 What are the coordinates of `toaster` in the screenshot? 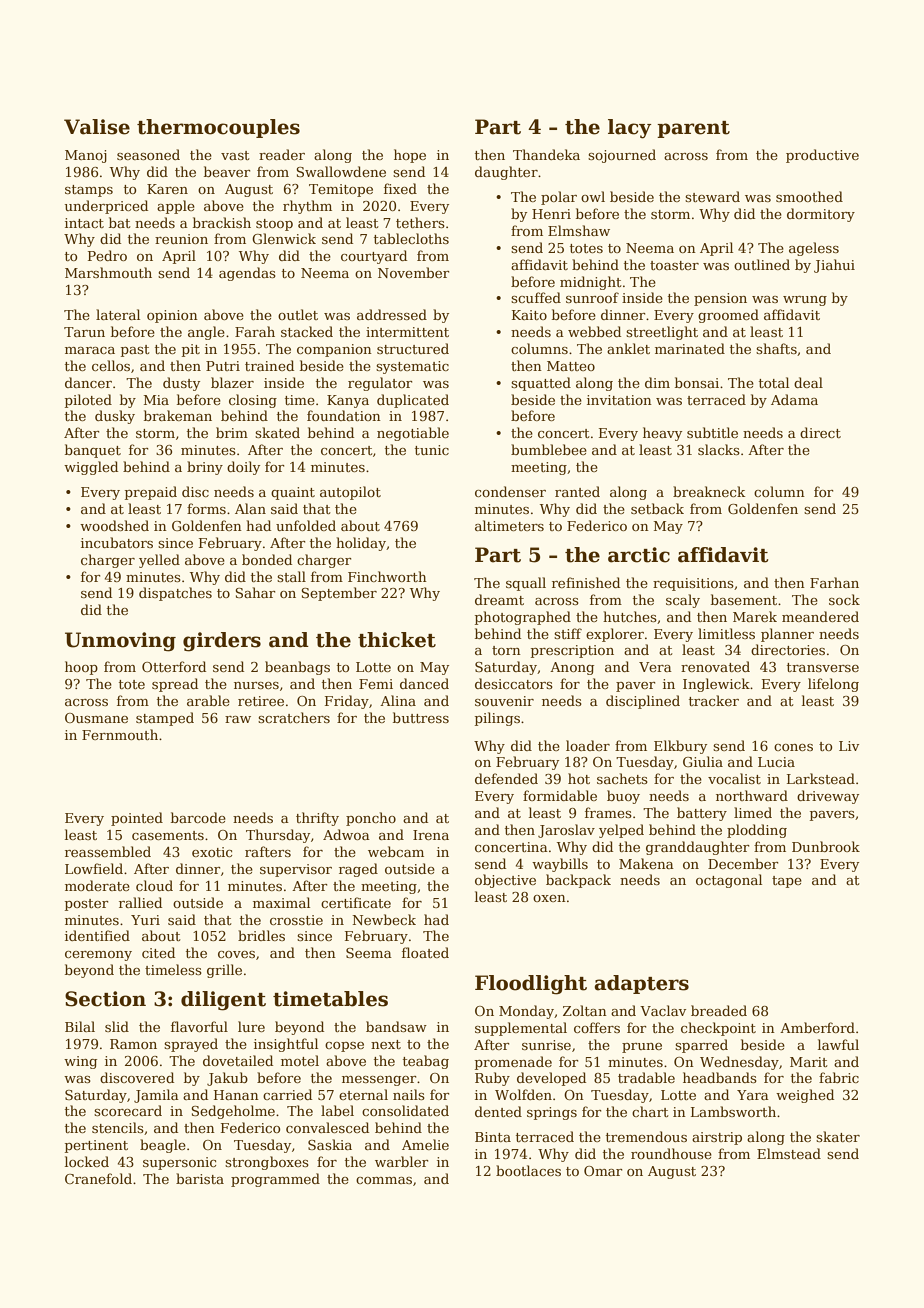 It's located at (674, 265).
